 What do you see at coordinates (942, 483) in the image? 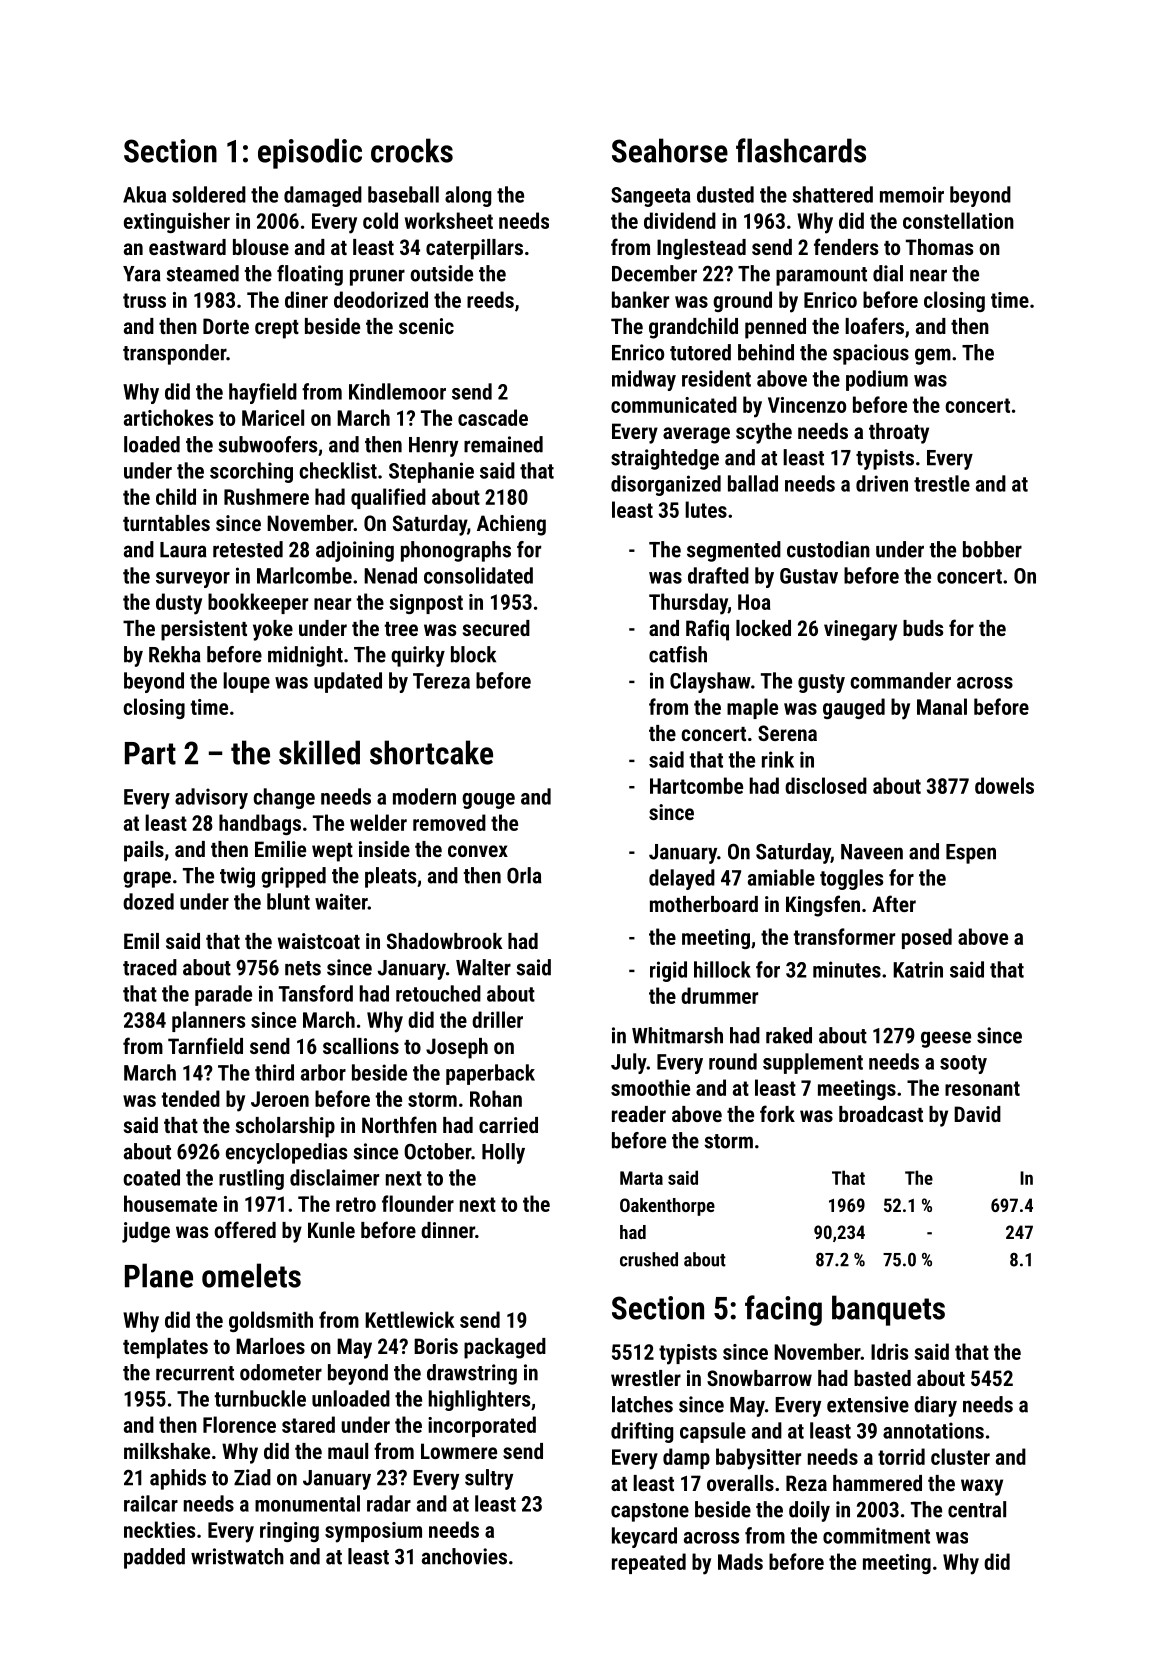
I see `trestle` at bounding box center [942, 483].
